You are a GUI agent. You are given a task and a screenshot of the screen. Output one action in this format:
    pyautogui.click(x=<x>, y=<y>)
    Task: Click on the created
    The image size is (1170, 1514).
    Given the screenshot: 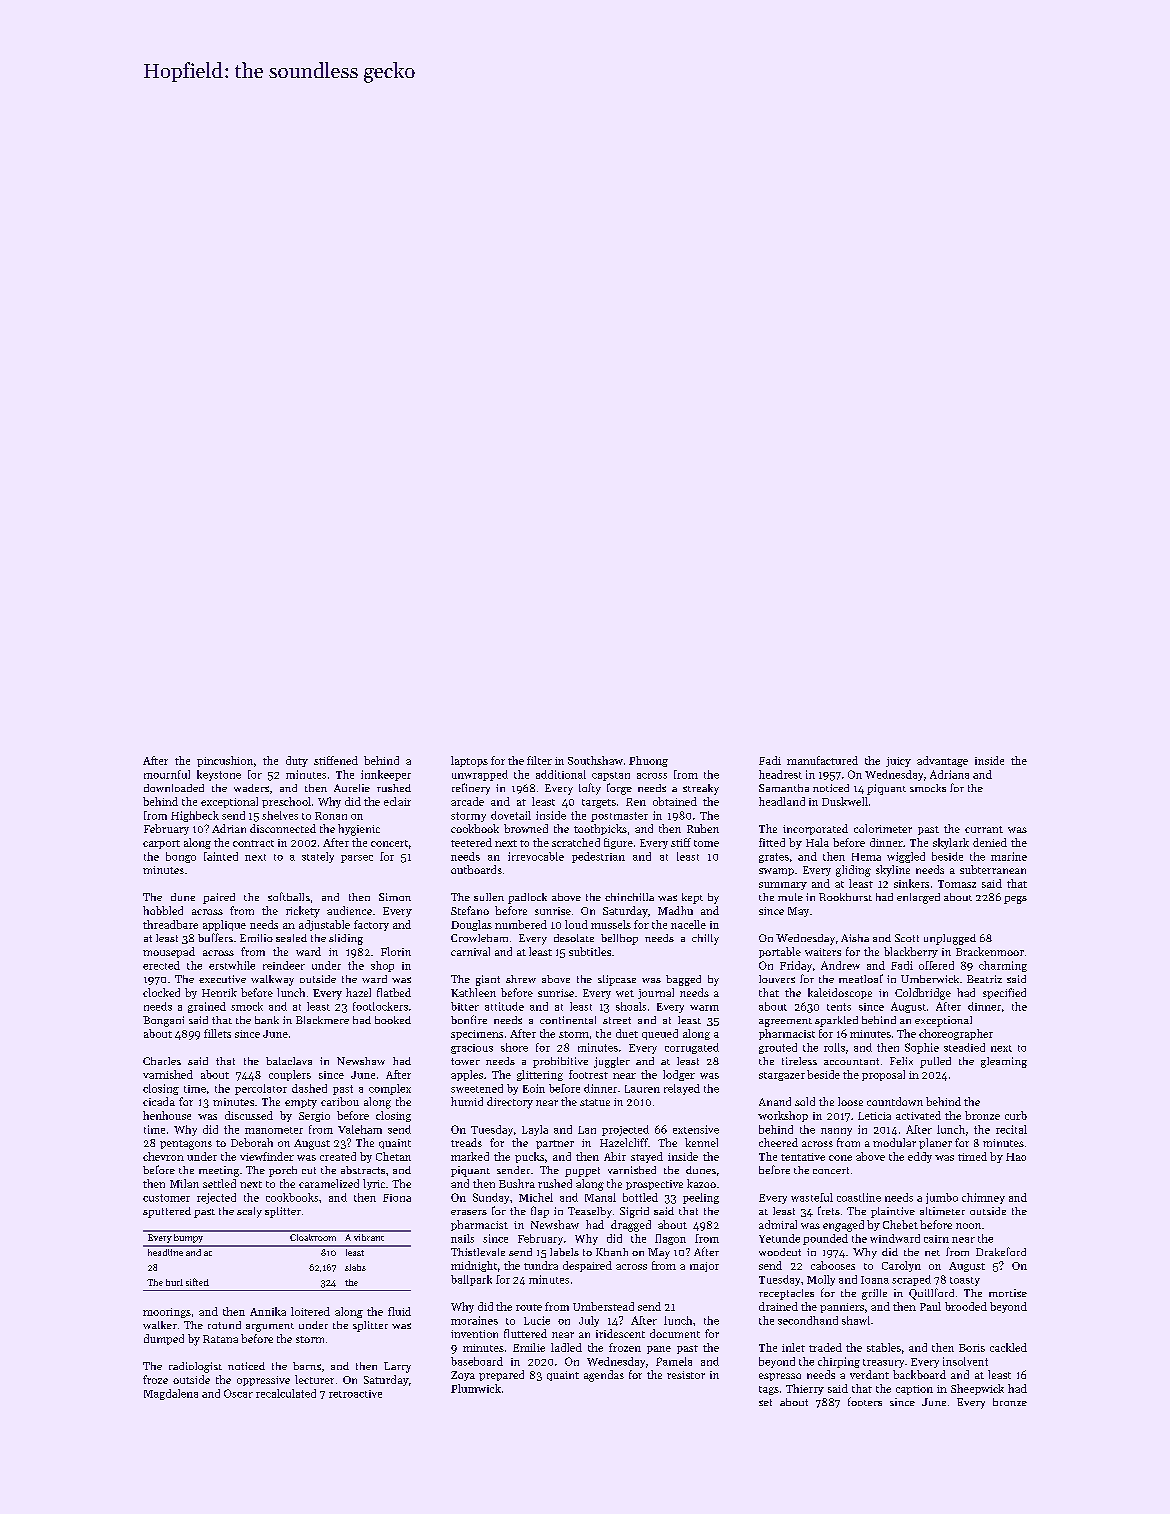 What is the action you would take?
    pyautogui.click(x=338, y=1156)
